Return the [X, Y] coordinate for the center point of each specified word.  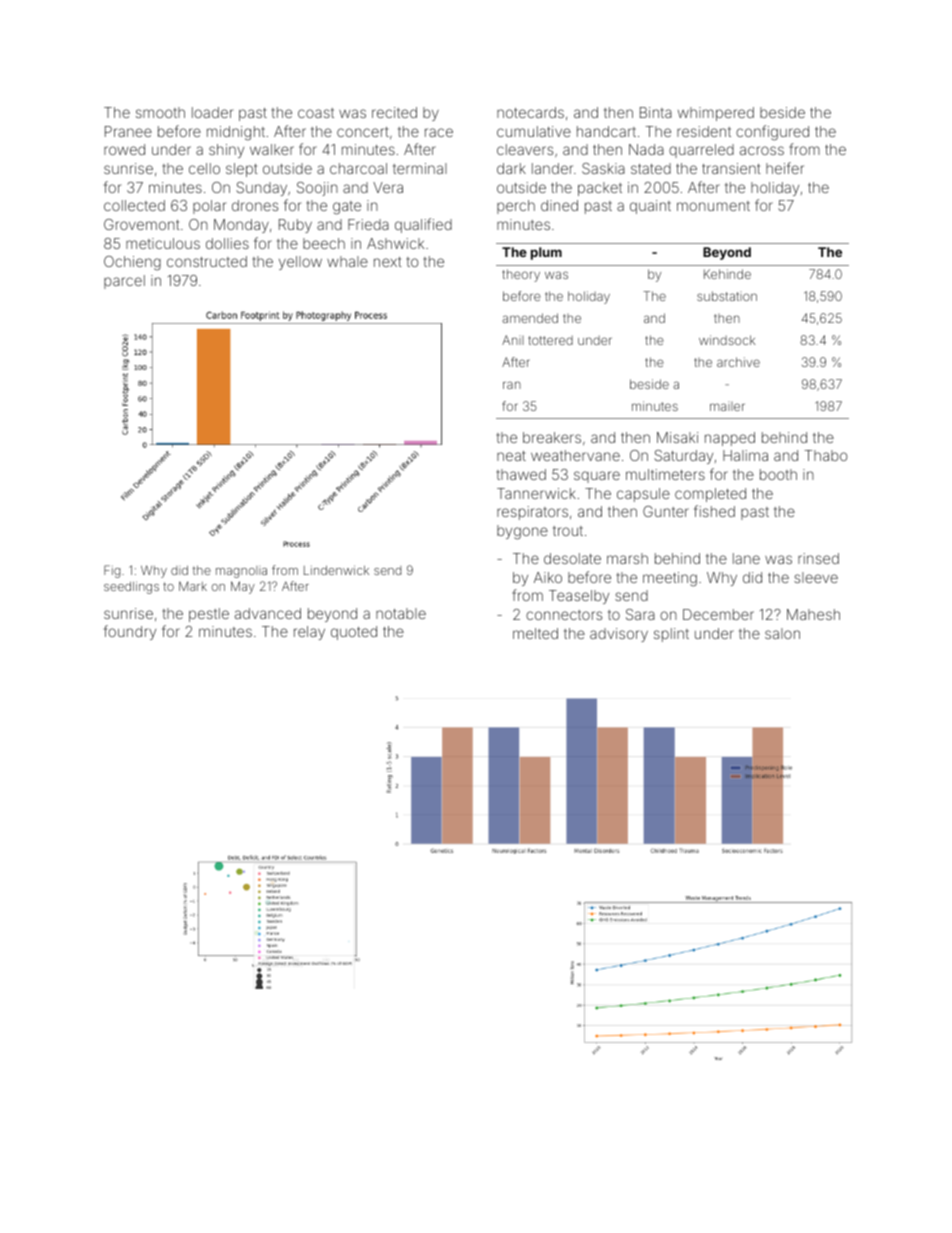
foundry [130, 632]
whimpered [716, 114]
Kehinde [727, 274]
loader [212, 112]
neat [511, 456]
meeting [670, 579]
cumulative [534, 131]
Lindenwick [336, 570]
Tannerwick [536, 493]
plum [546, 253]
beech [324, 243]
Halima [745, 455]
